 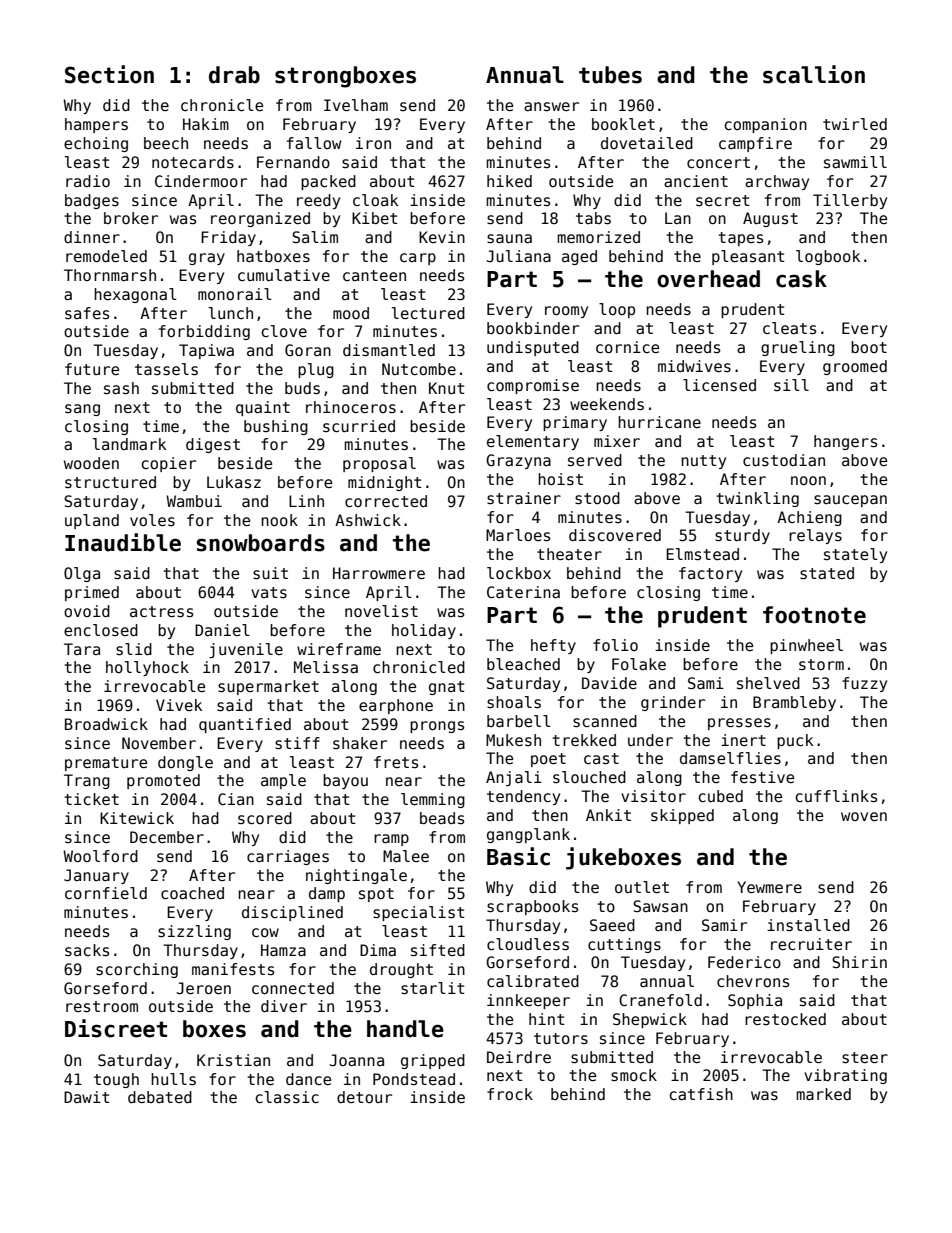 I want to click on twirled, so click(x=855, y=124).
